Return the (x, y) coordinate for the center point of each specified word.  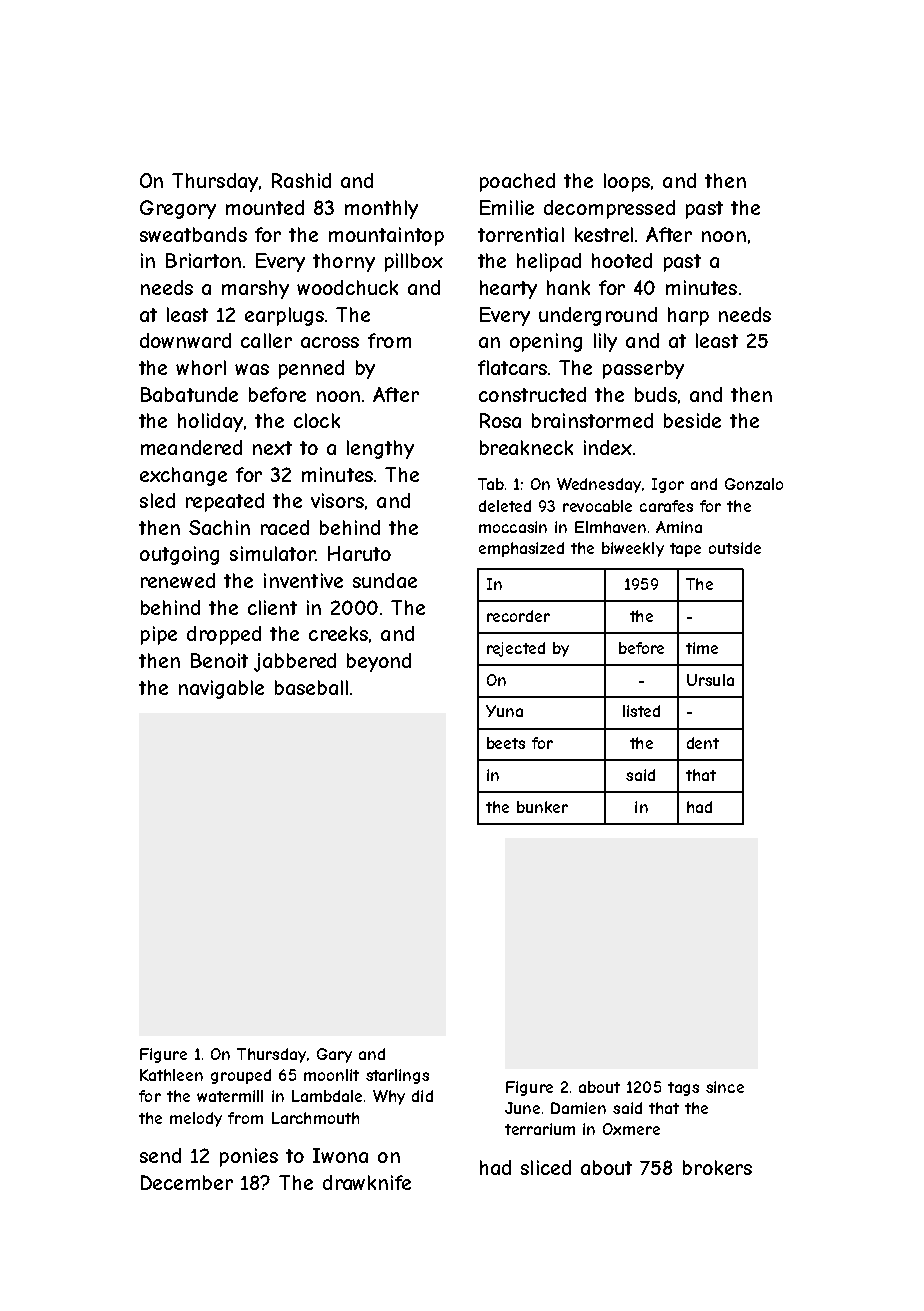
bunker (542, 807)
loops (627, 182)
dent (703, 743)
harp (688, 316)
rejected (516, 649)
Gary (334, 1055)
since (725, 1087)
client (272, 607)
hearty (508, 289)
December (187, 1182)
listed (641, 711)
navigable (221, 689)
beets (506, 743)
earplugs (284, 316)
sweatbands (193, 234)
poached (517, 182)
